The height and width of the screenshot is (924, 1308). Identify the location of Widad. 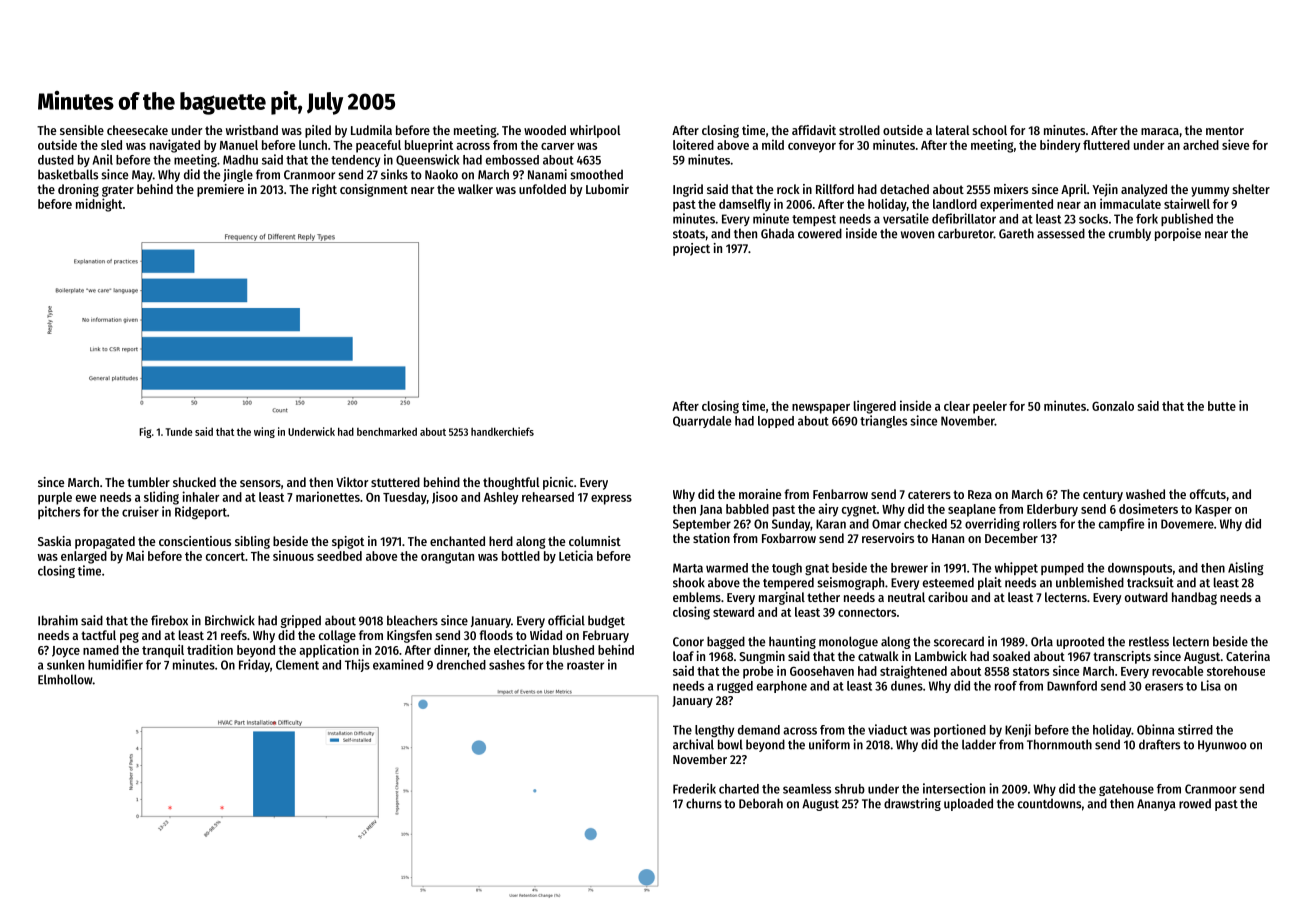
(546, 635).
